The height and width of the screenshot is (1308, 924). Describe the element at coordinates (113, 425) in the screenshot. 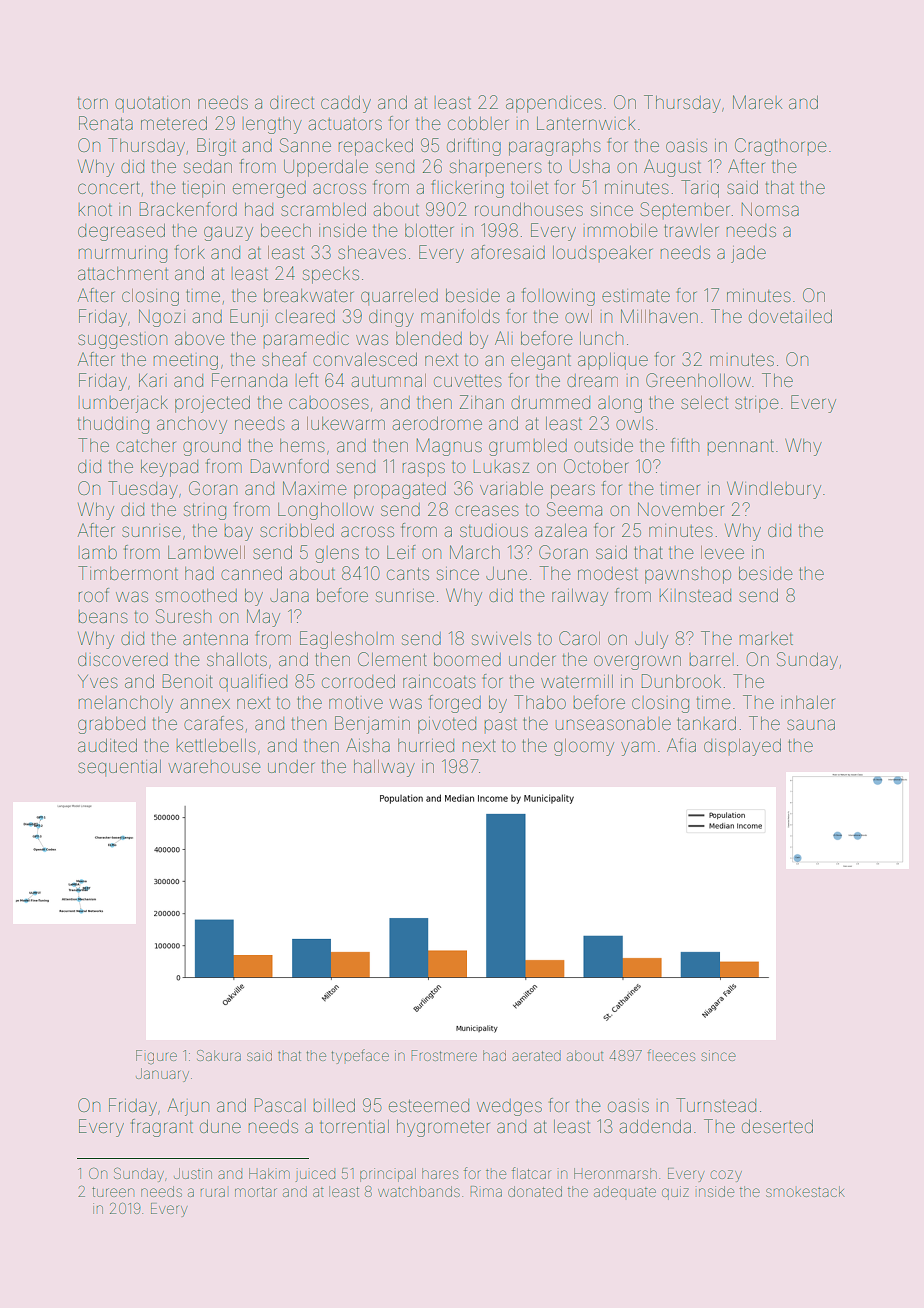

I see `thudding` at that location.
